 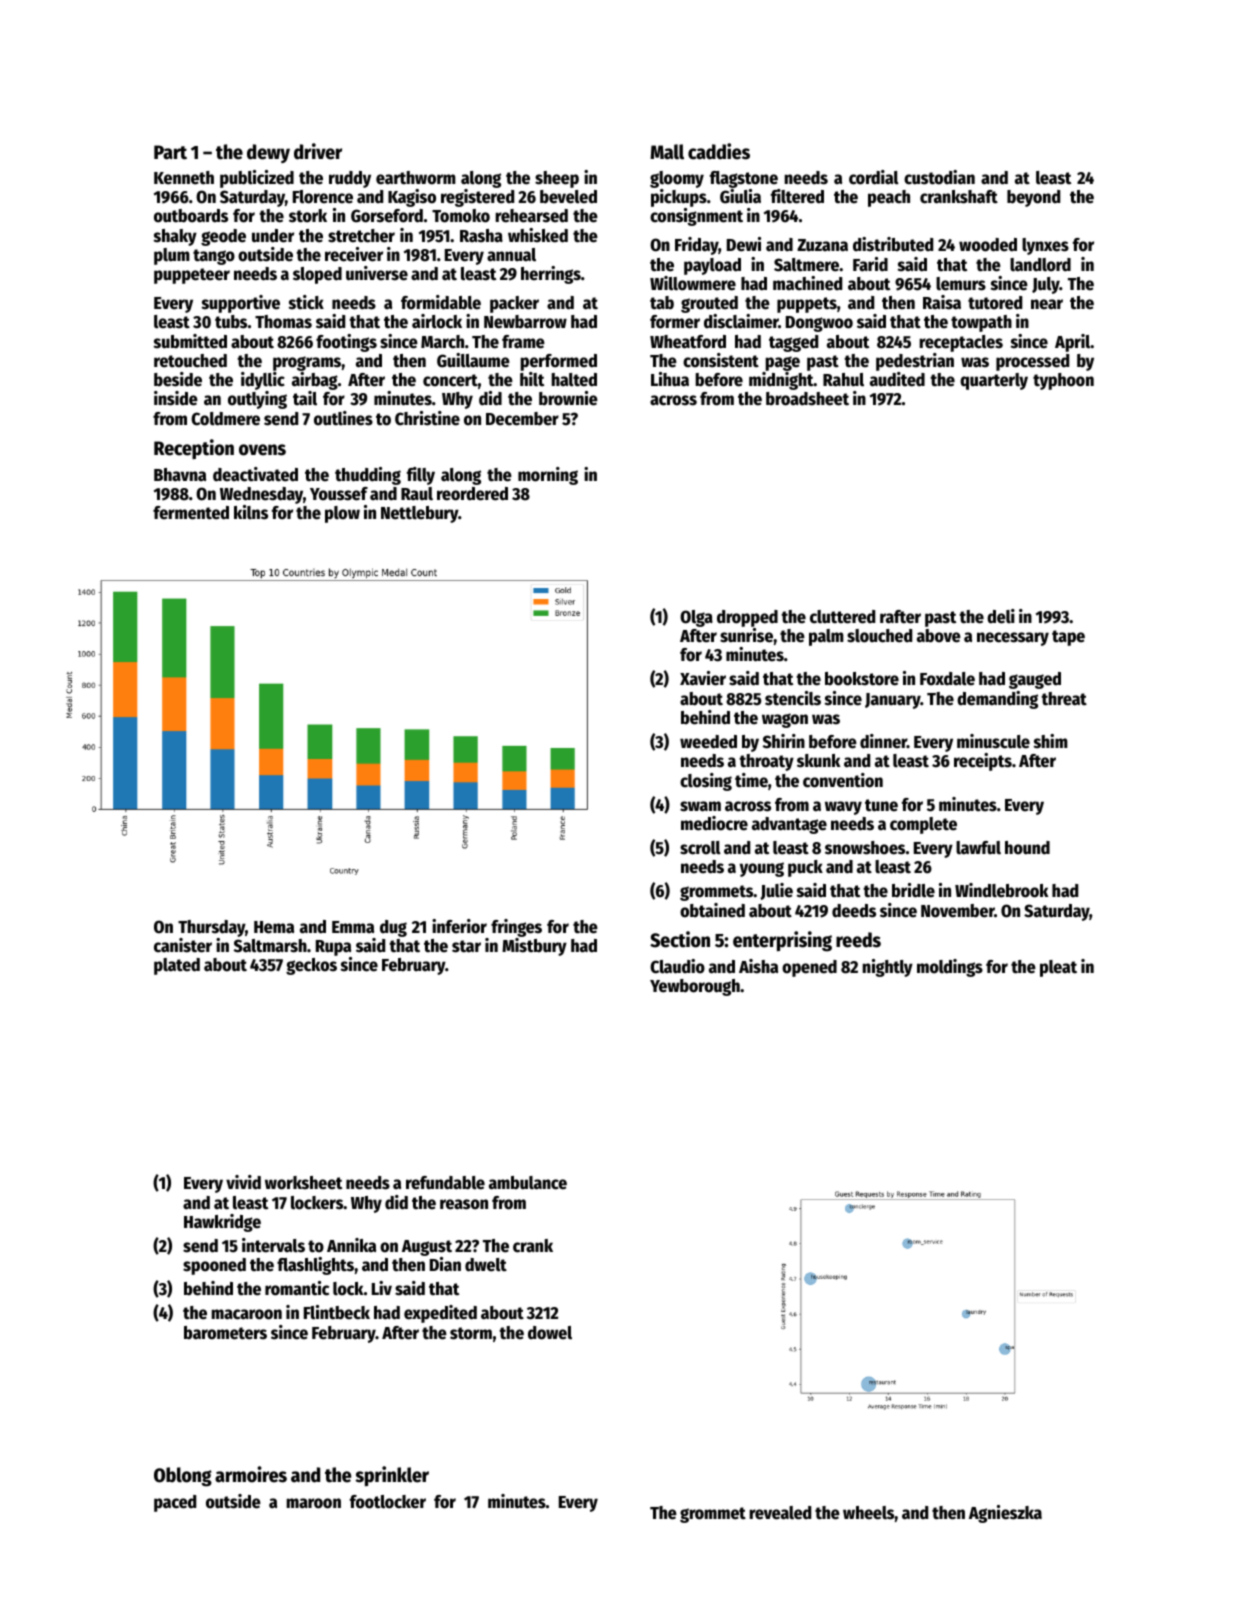 What do you see at coordinates (550, 1333) in the document?
I see `dowel` at bounding box center [550, 1333].
